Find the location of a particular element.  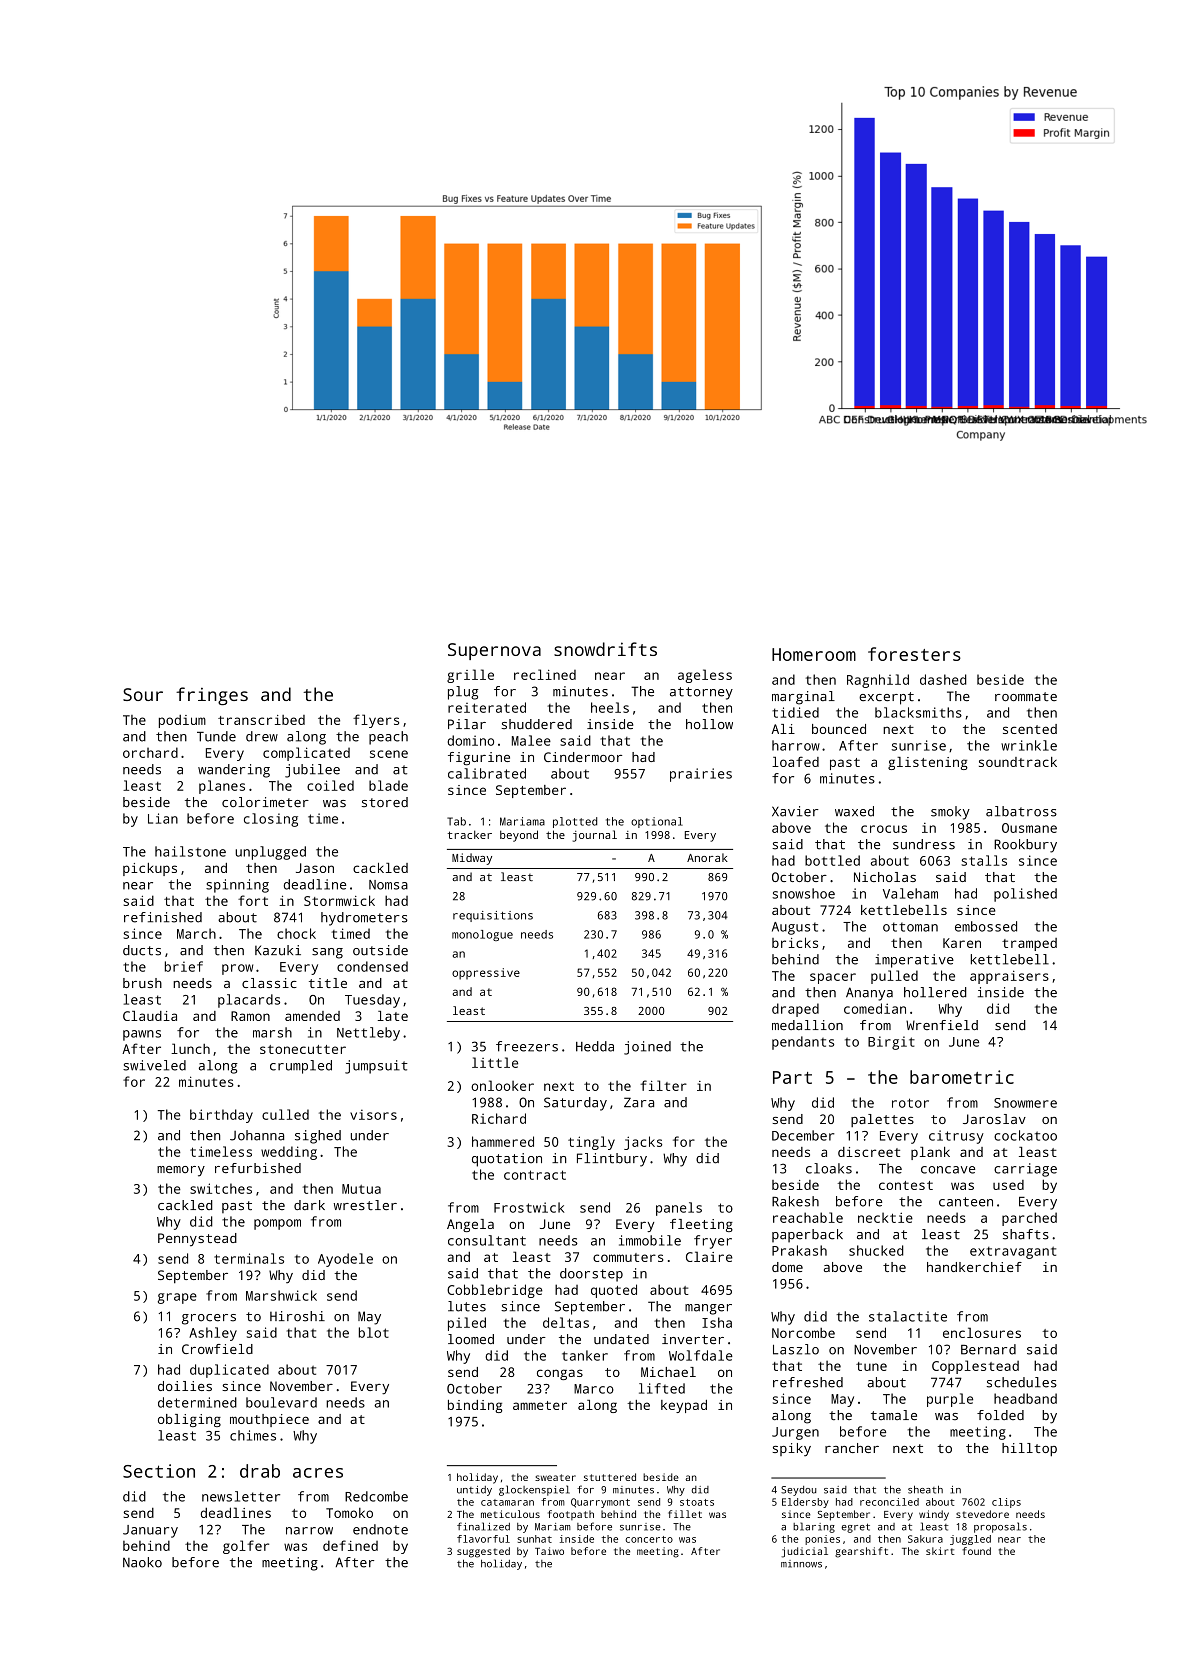

stored is located at coordinates (385, 802).
